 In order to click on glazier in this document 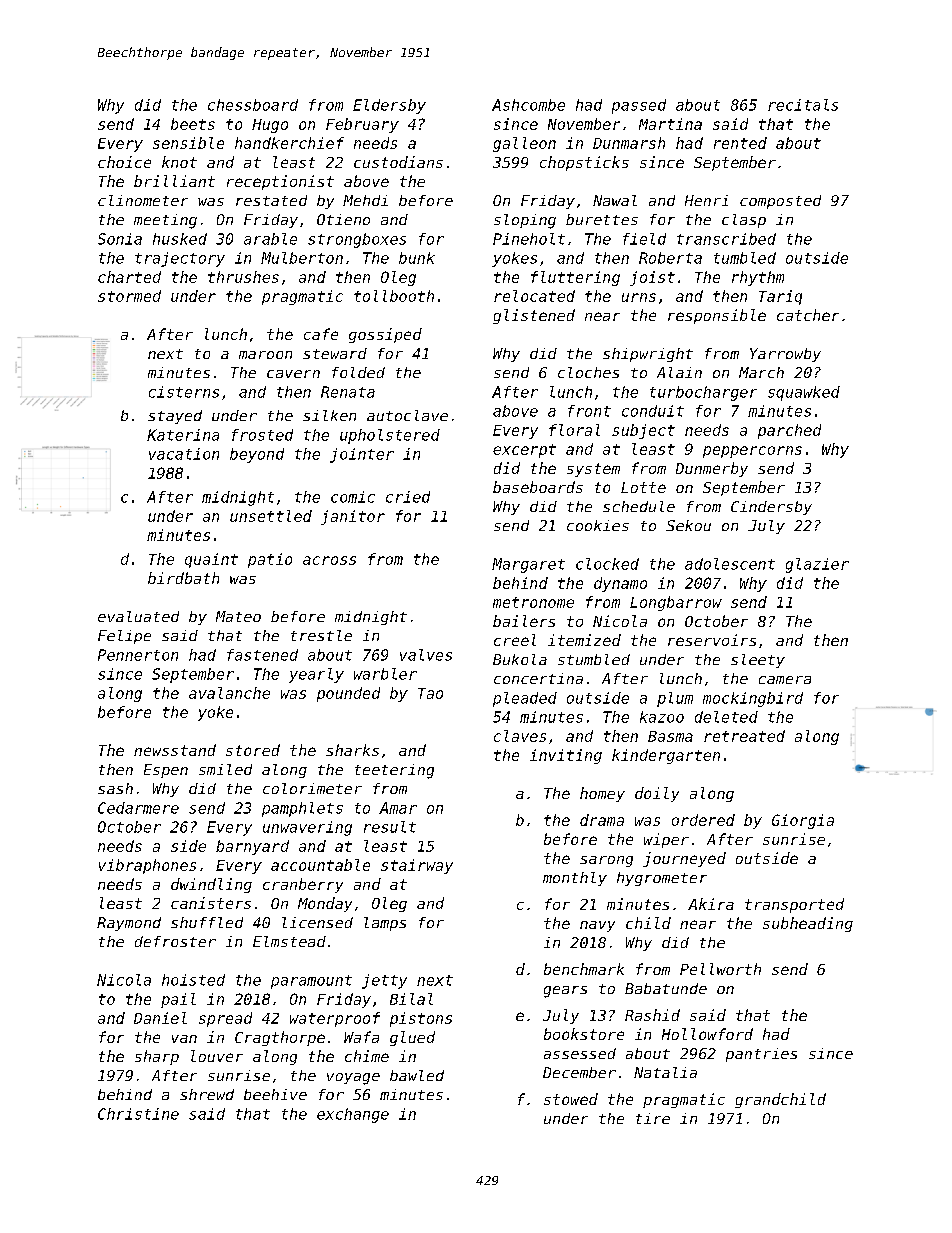, I will do `click(817, 565)`.
